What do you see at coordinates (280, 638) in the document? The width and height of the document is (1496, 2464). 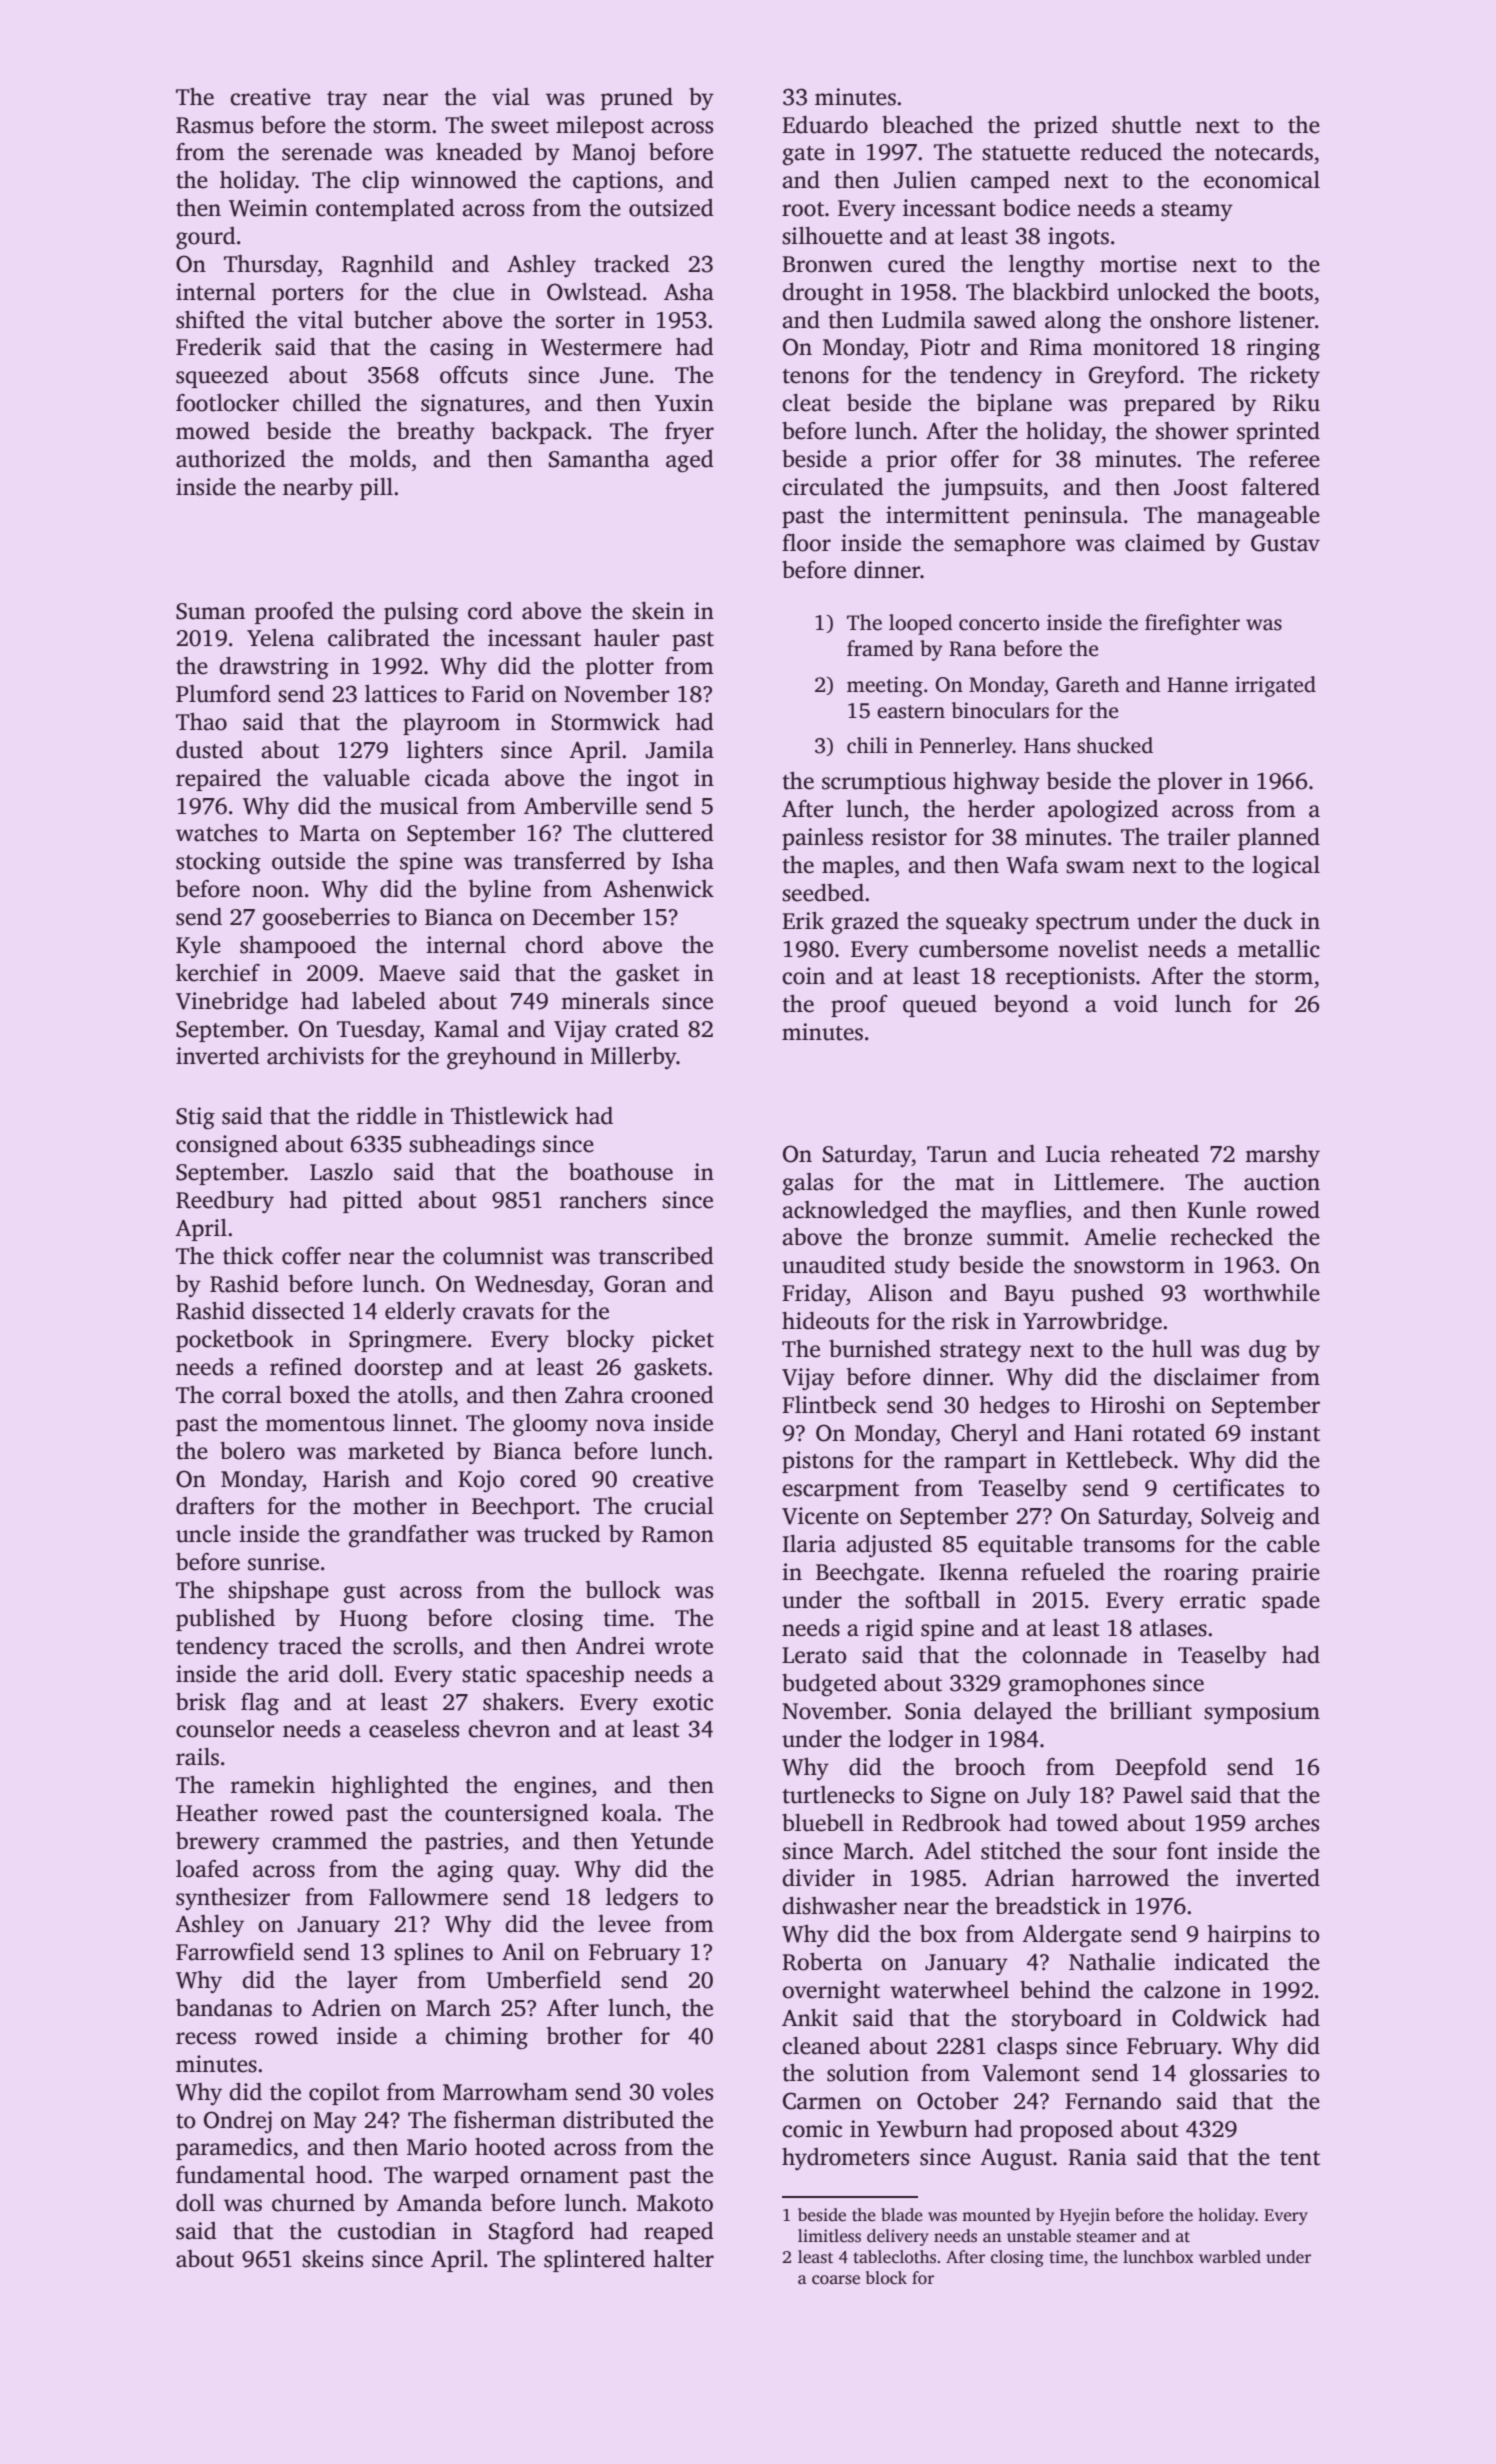 I see `Yelena` at bounding box center [280, 638].
